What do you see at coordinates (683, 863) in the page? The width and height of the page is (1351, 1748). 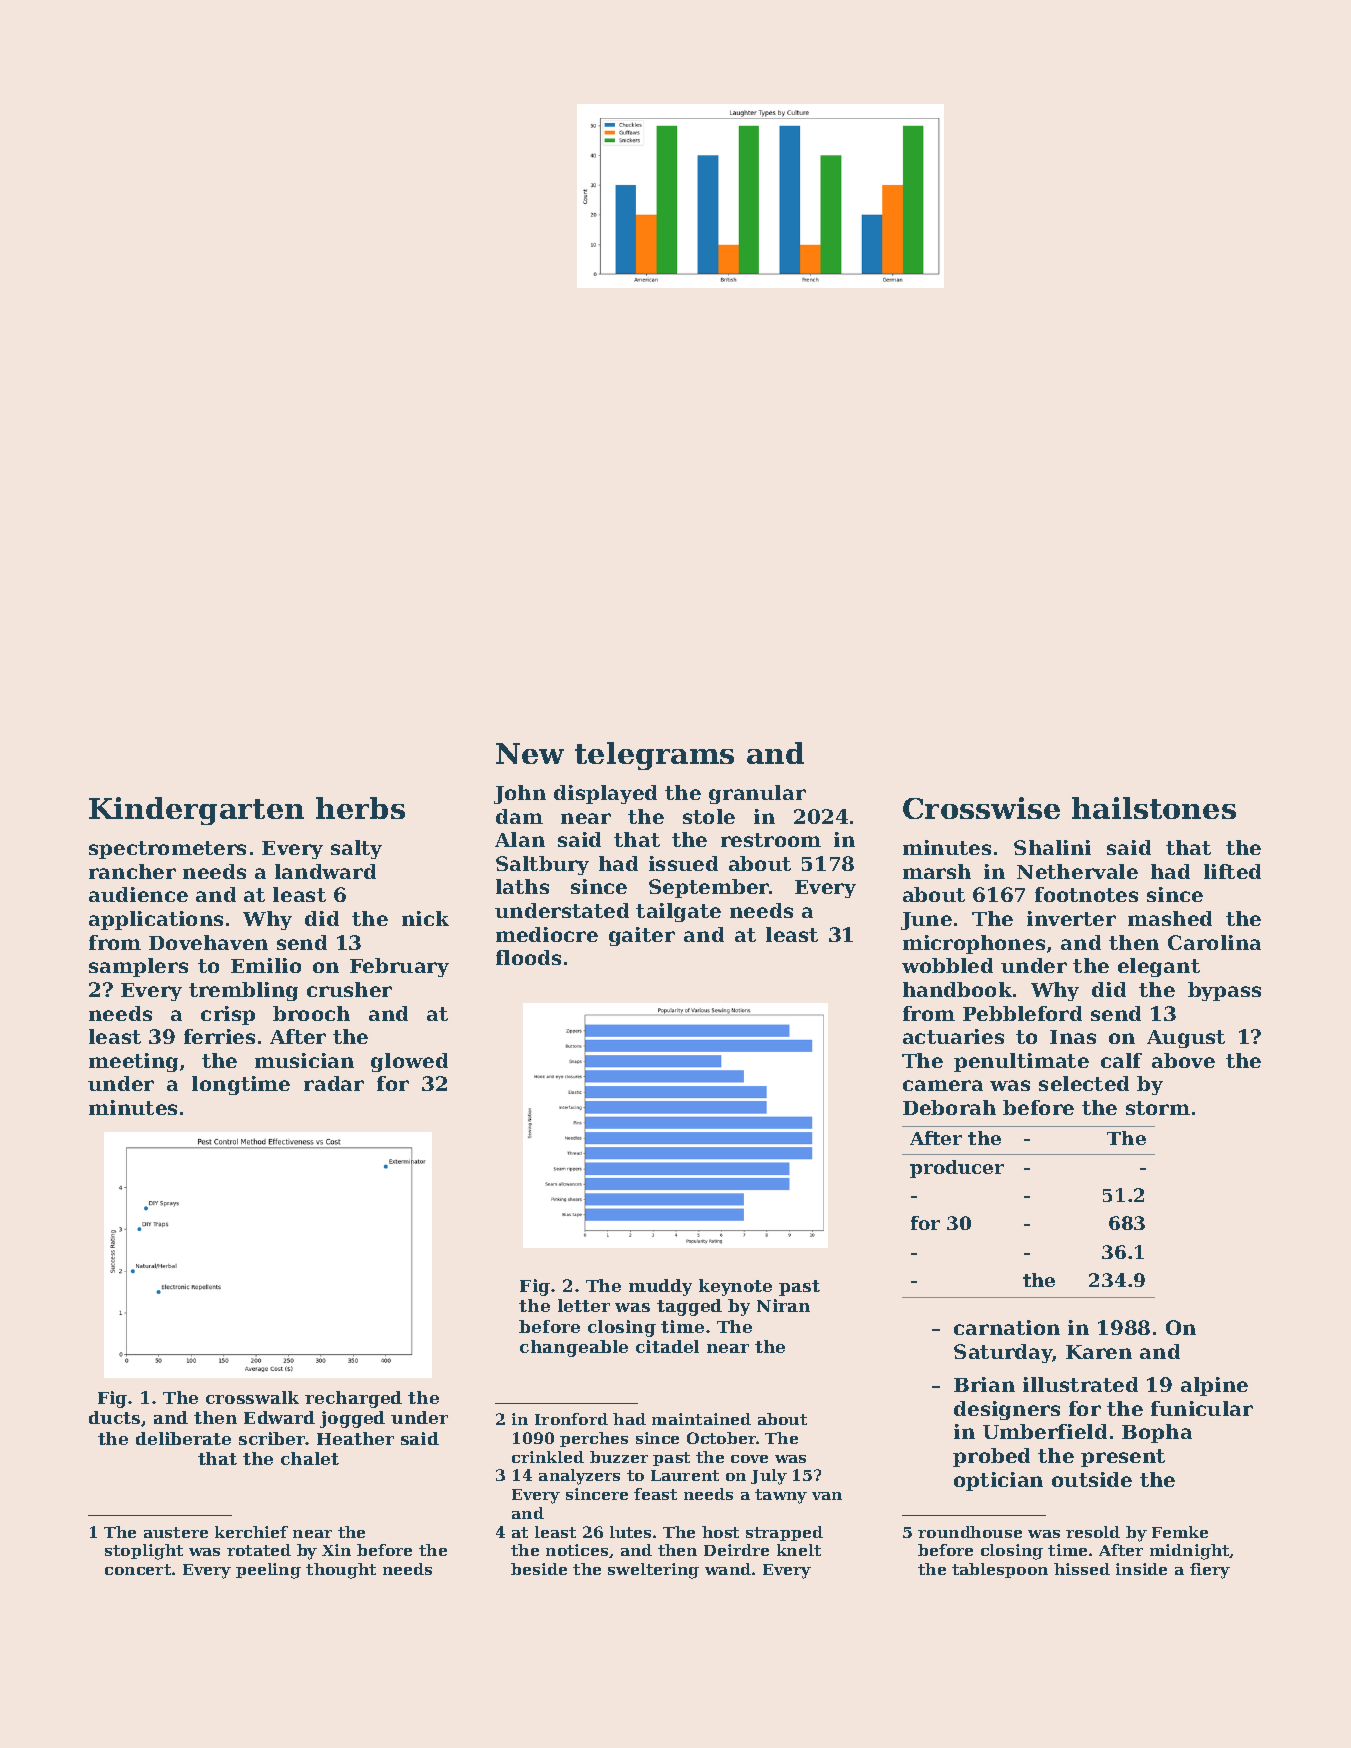 I see `issued` at bounding box center [683, 863].
